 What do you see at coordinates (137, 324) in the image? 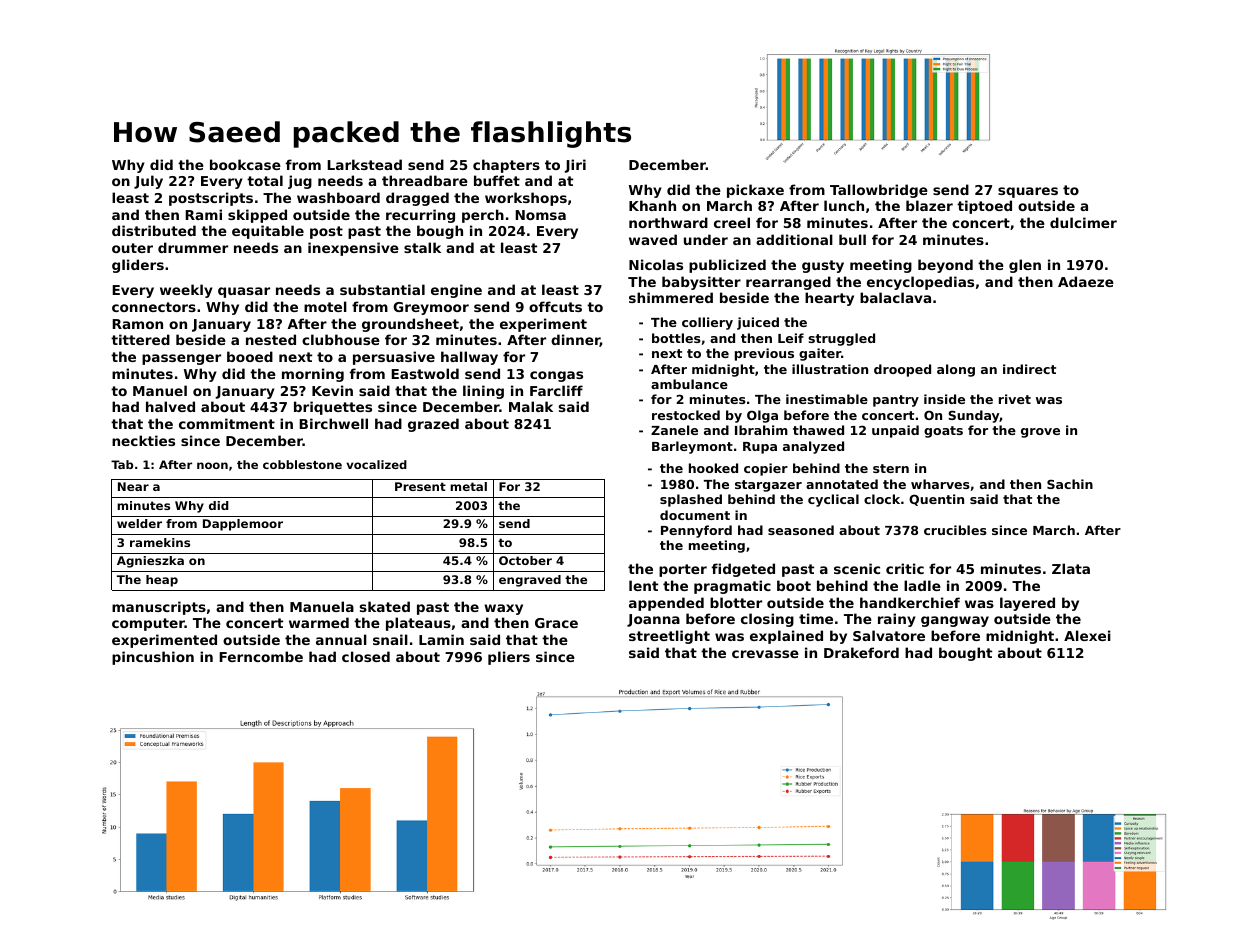
I see `Ramon` at bounding box center [137, 324].
